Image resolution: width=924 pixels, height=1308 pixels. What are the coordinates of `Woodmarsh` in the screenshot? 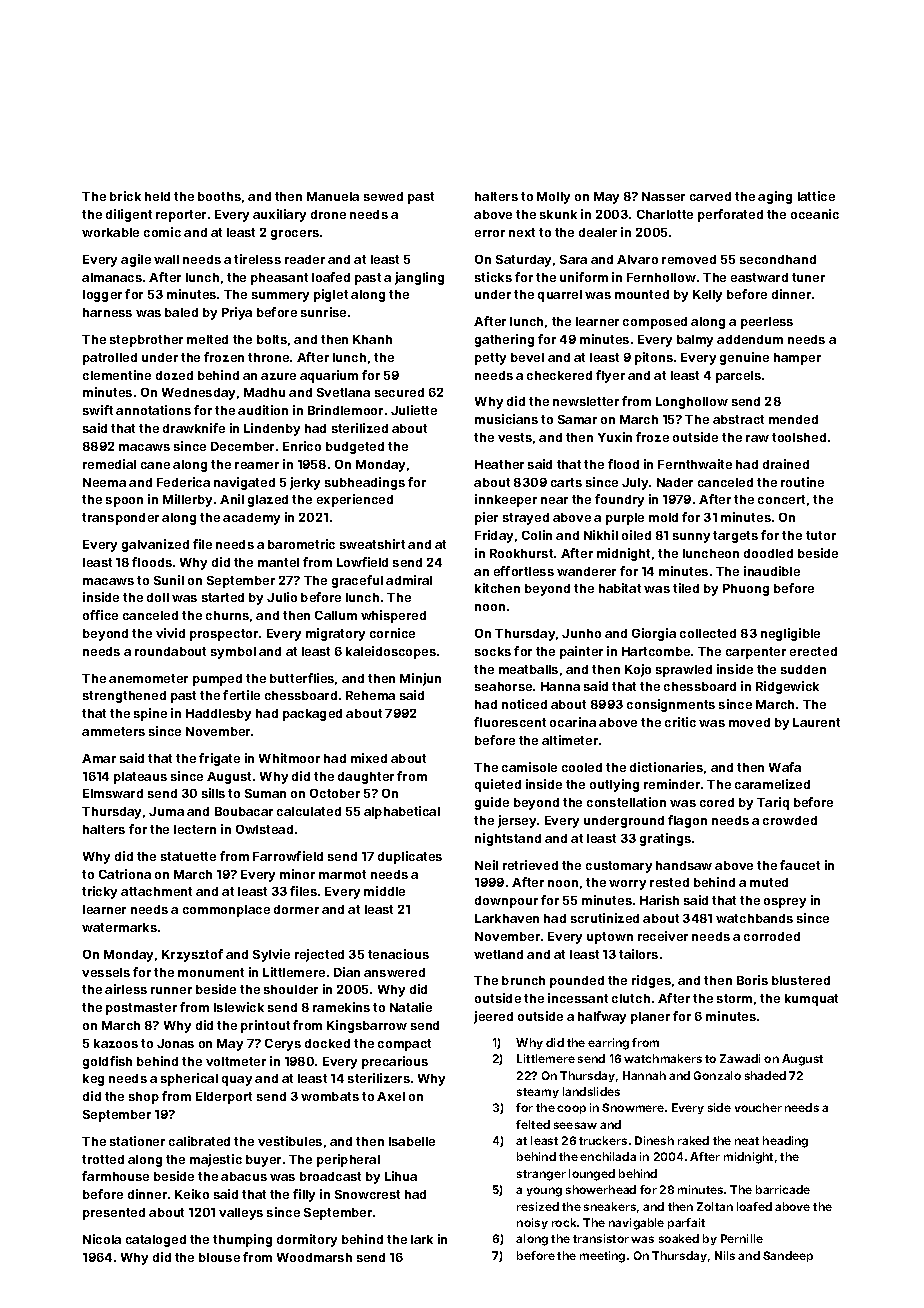 It's located at (314, 1257).
